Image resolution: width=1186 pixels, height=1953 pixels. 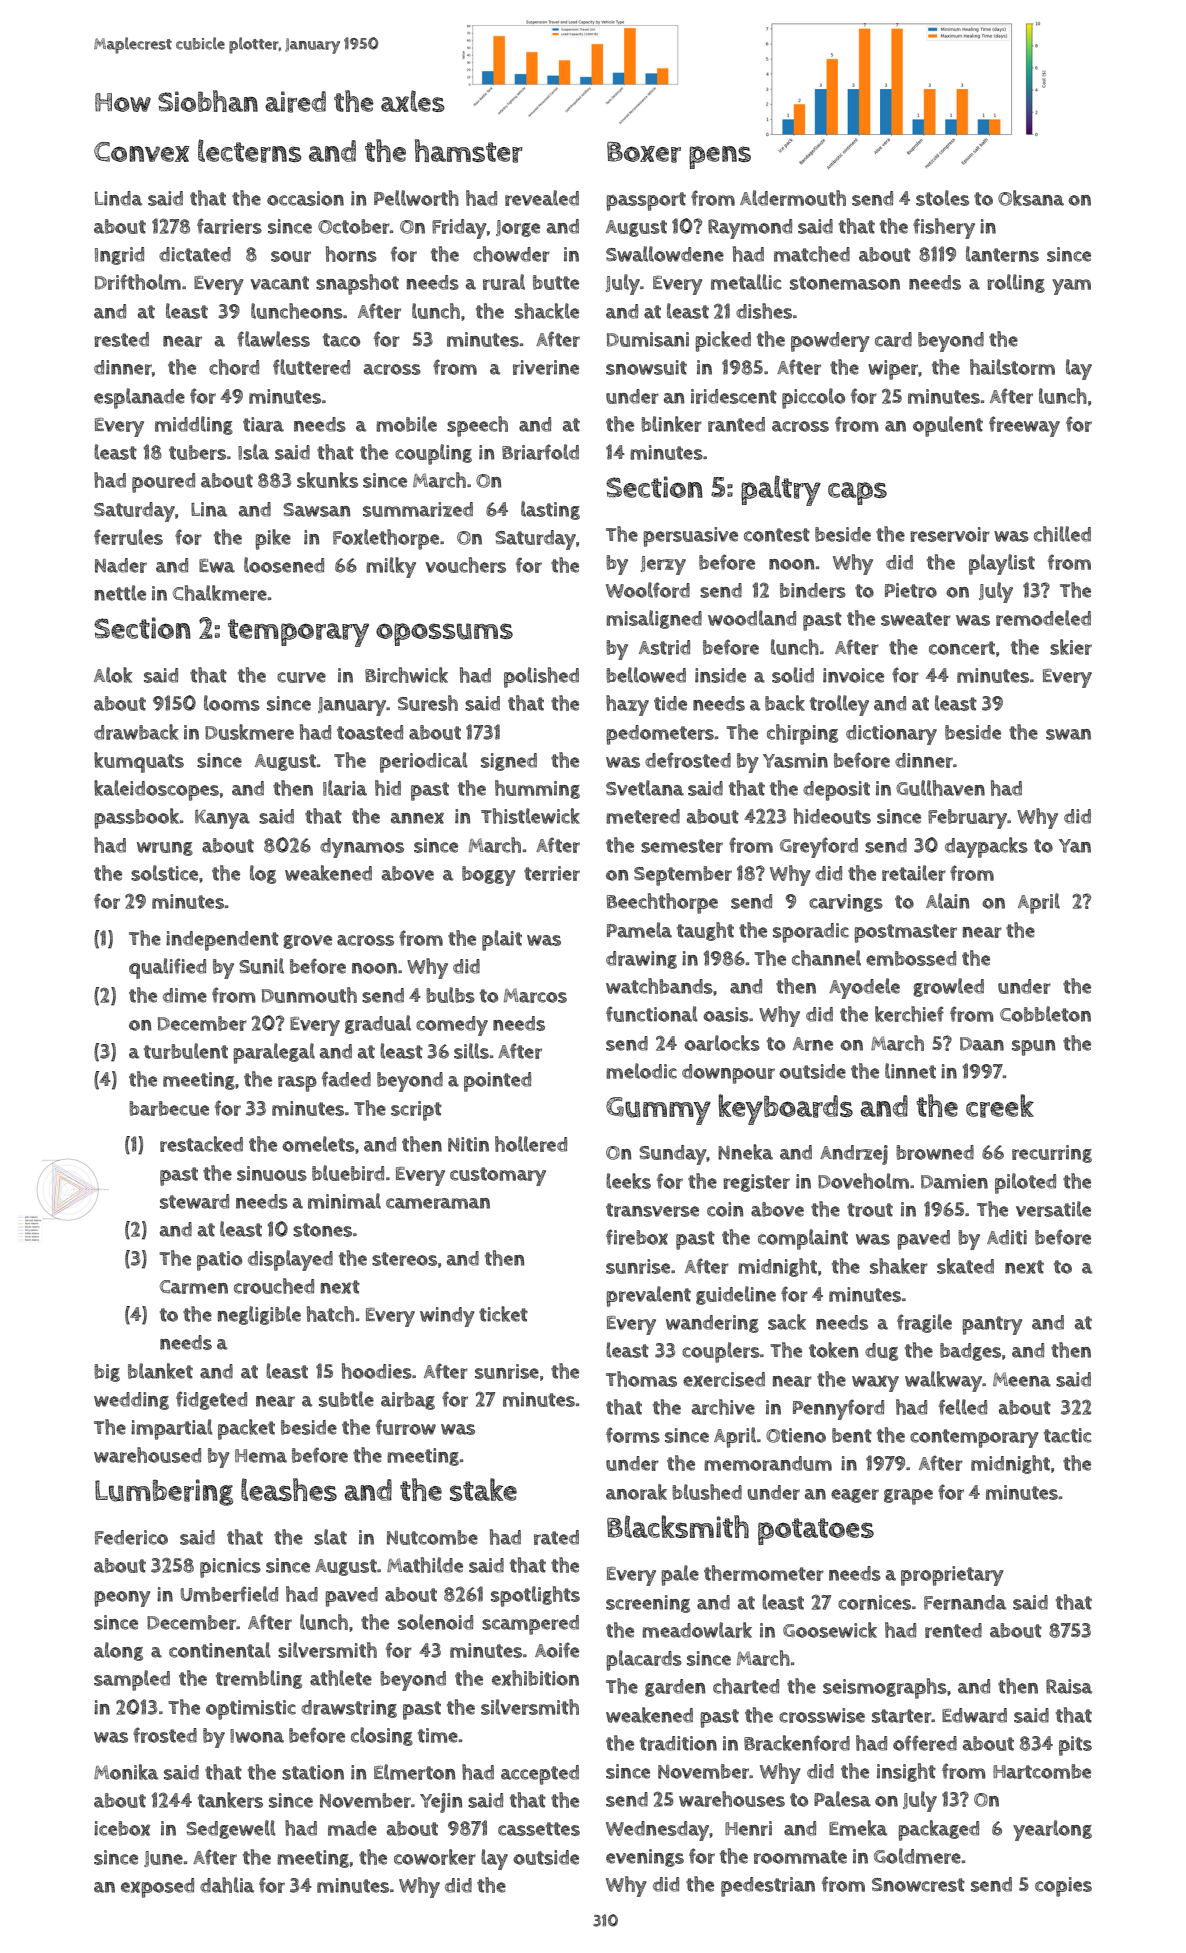 I want to click on Ilaria, so click(x=345, y=788).
